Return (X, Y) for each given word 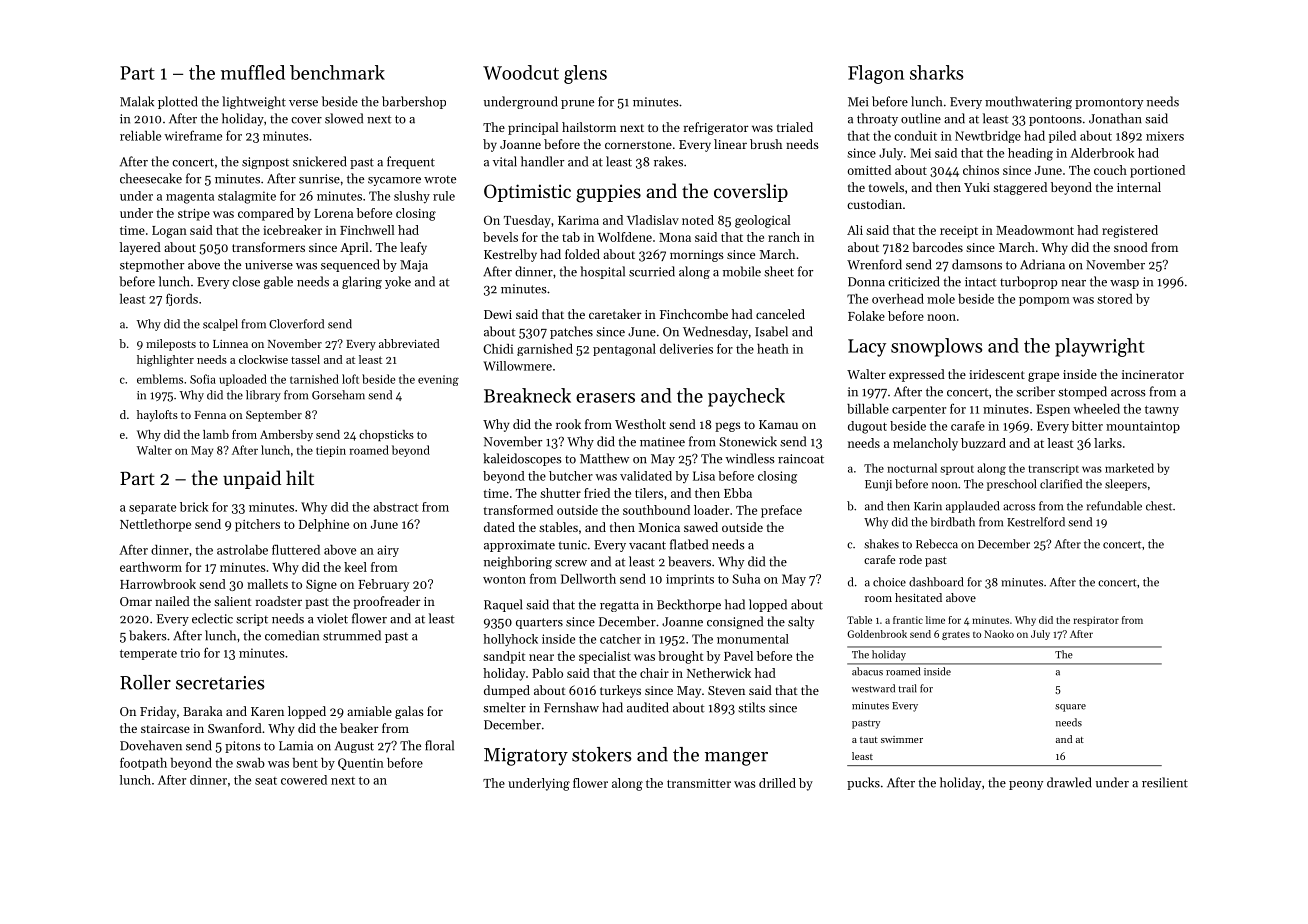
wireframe (193, 136)
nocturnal (912, 468)
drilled (777, 783)
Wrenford (874, 264)
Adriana (1042, 264)
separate (152, 508)
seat (266, 781)
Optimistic (527, 193)
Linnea (230, 344)
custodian (874, 204)
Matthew (604, 458)
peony (1026, 785)
